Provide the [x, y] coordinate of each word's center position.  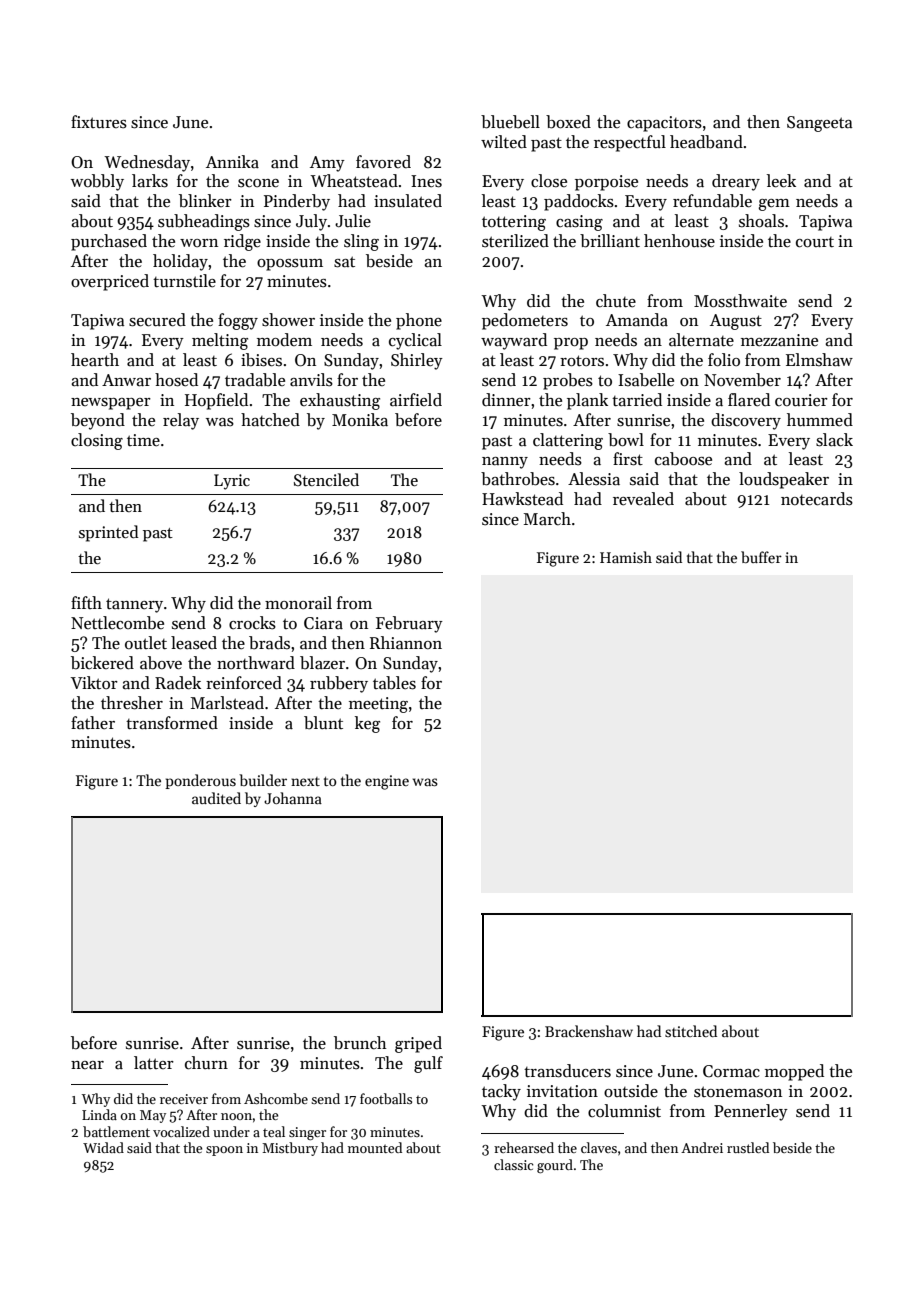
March [547, 519]
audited [216, 798]
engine [387, 782]
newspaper [111, 404]
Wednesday [147, 163]
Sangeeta [819, 124]
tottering [514, 223]
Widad [103, 1147]
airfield [416, 400]
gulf [428, 1064]
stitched [691, 1031]
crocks [252, 623]
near [87, 1065]
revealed [643, 499]
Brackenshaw [589, 1031]
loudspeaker [784, 480]
